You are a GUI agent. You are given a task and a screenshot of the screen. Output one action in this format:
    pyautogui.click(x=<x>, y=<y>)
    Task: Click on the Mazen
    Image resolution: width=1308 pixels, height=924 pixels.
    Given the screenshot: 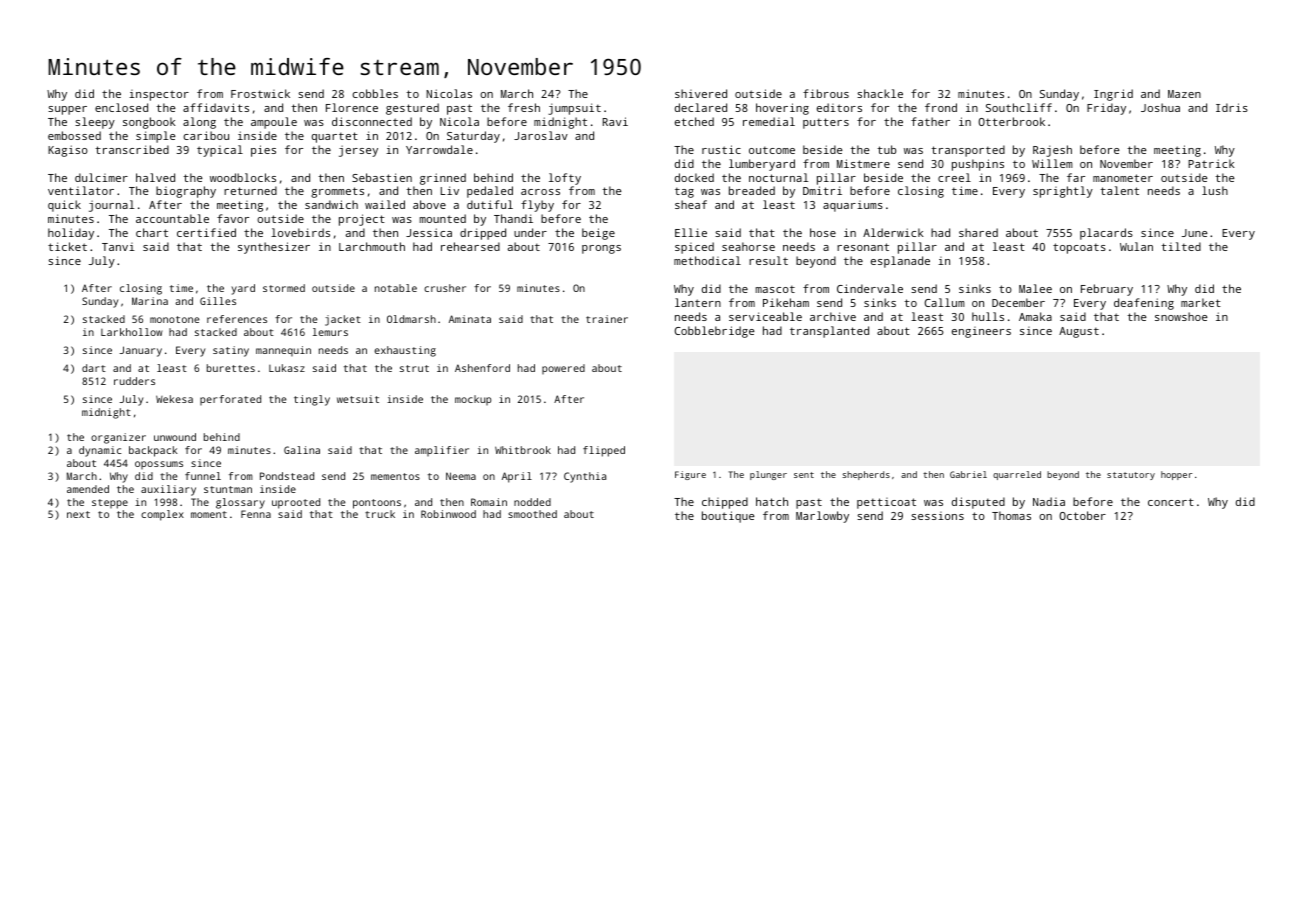 What is the action you would take?
    pyautogui.click(x=1184, y=94)
